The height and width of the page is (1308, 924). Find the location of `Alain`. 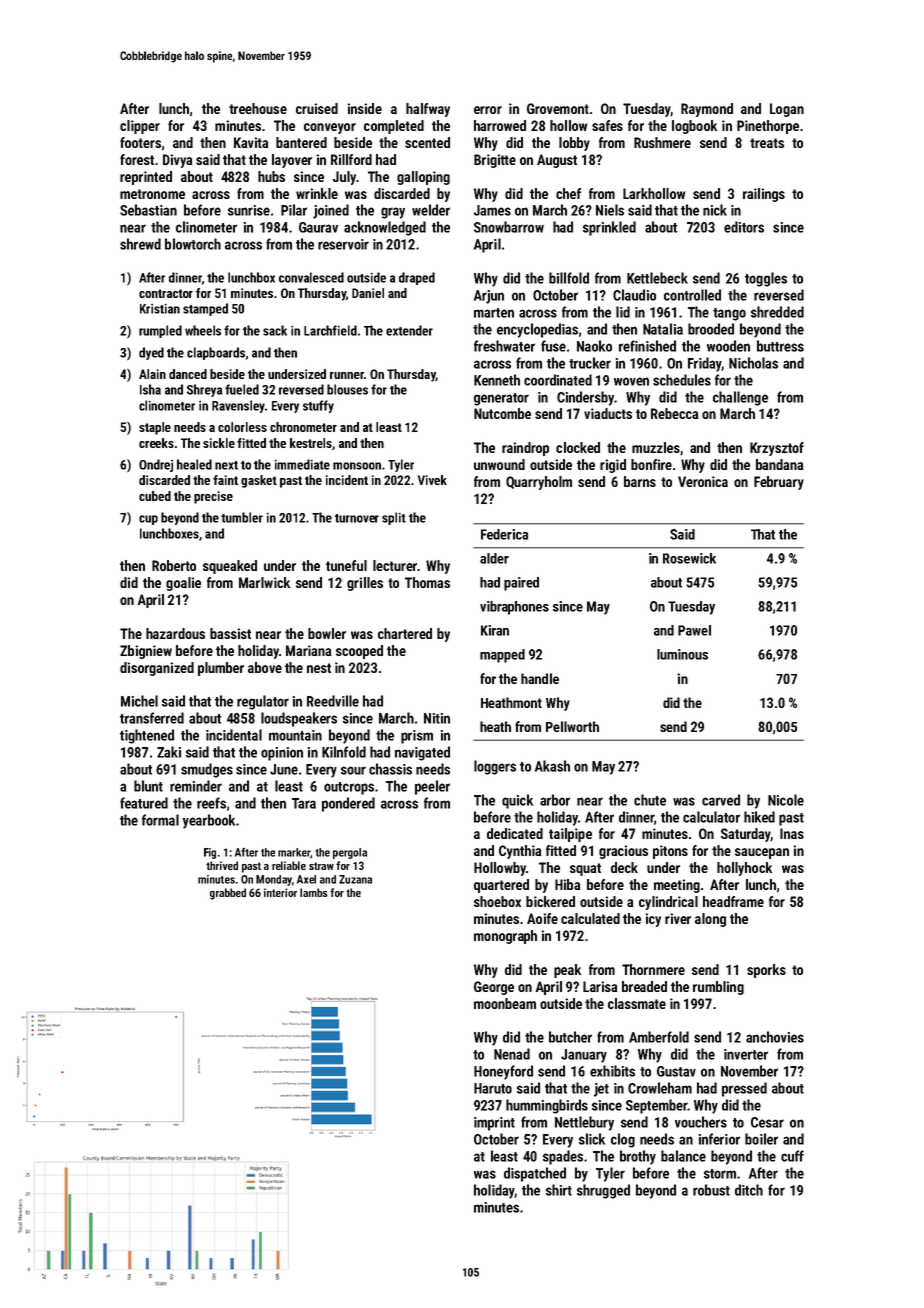

Alain is located at coordinates (152, 374).
